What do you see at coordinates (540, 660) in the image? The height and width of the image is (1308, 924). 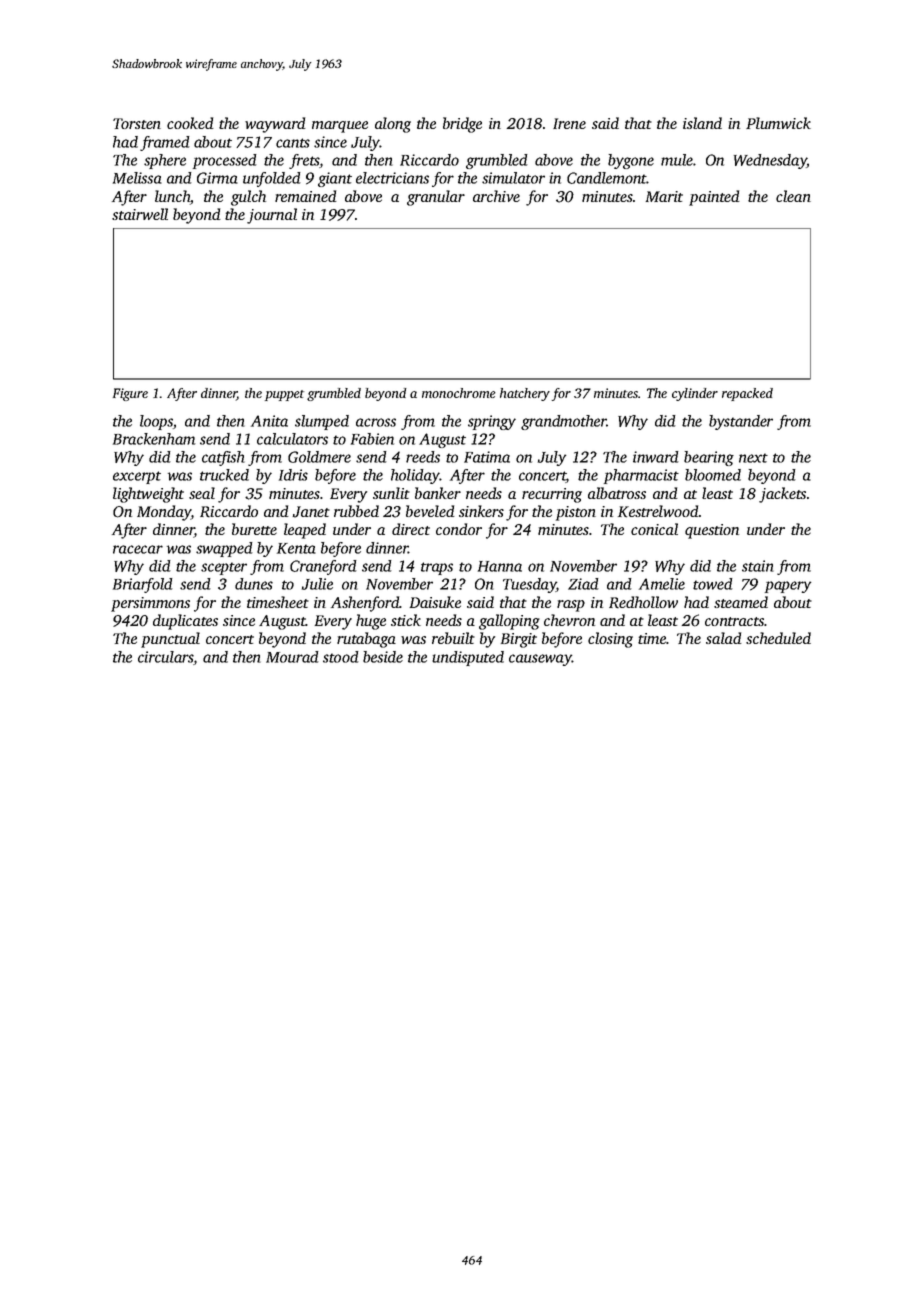 I see `causeway` at bounding box center [540, 660].
